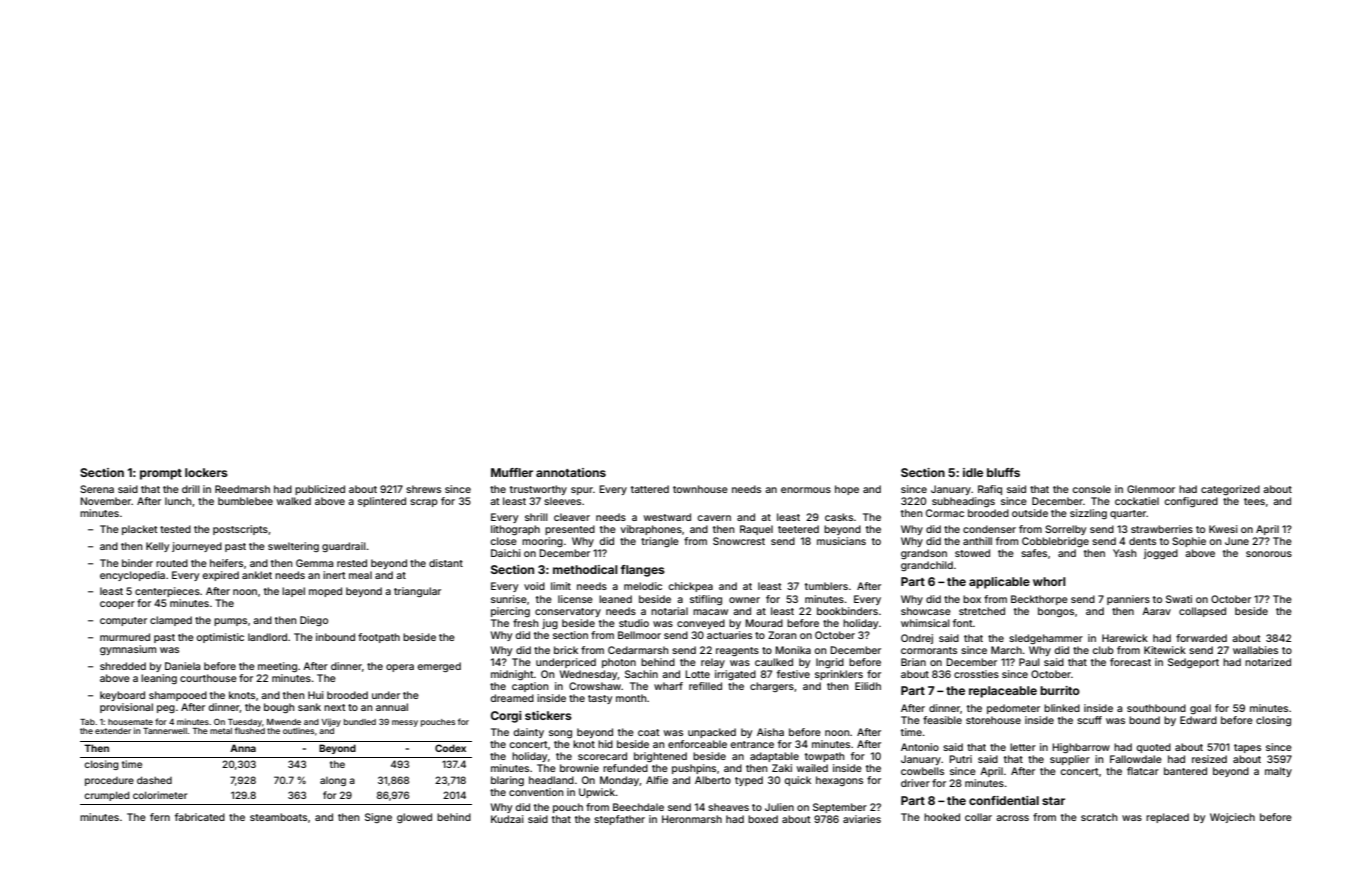 This document has height=887, width=1372. I want to click on safes, so click(1034, 553).
